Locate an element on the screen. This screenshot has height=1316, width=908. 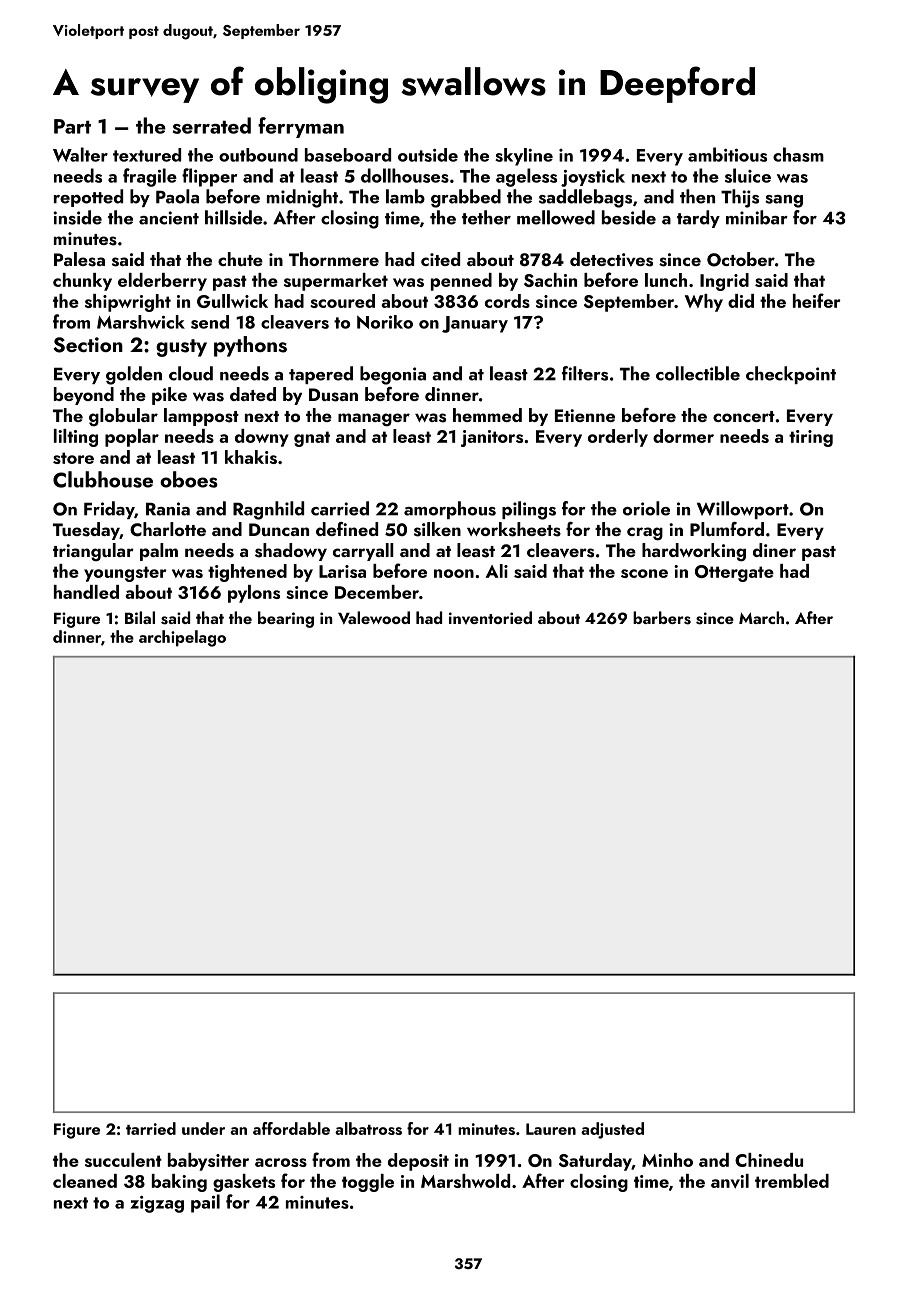
youngster is located at coordinates (125, 574).
